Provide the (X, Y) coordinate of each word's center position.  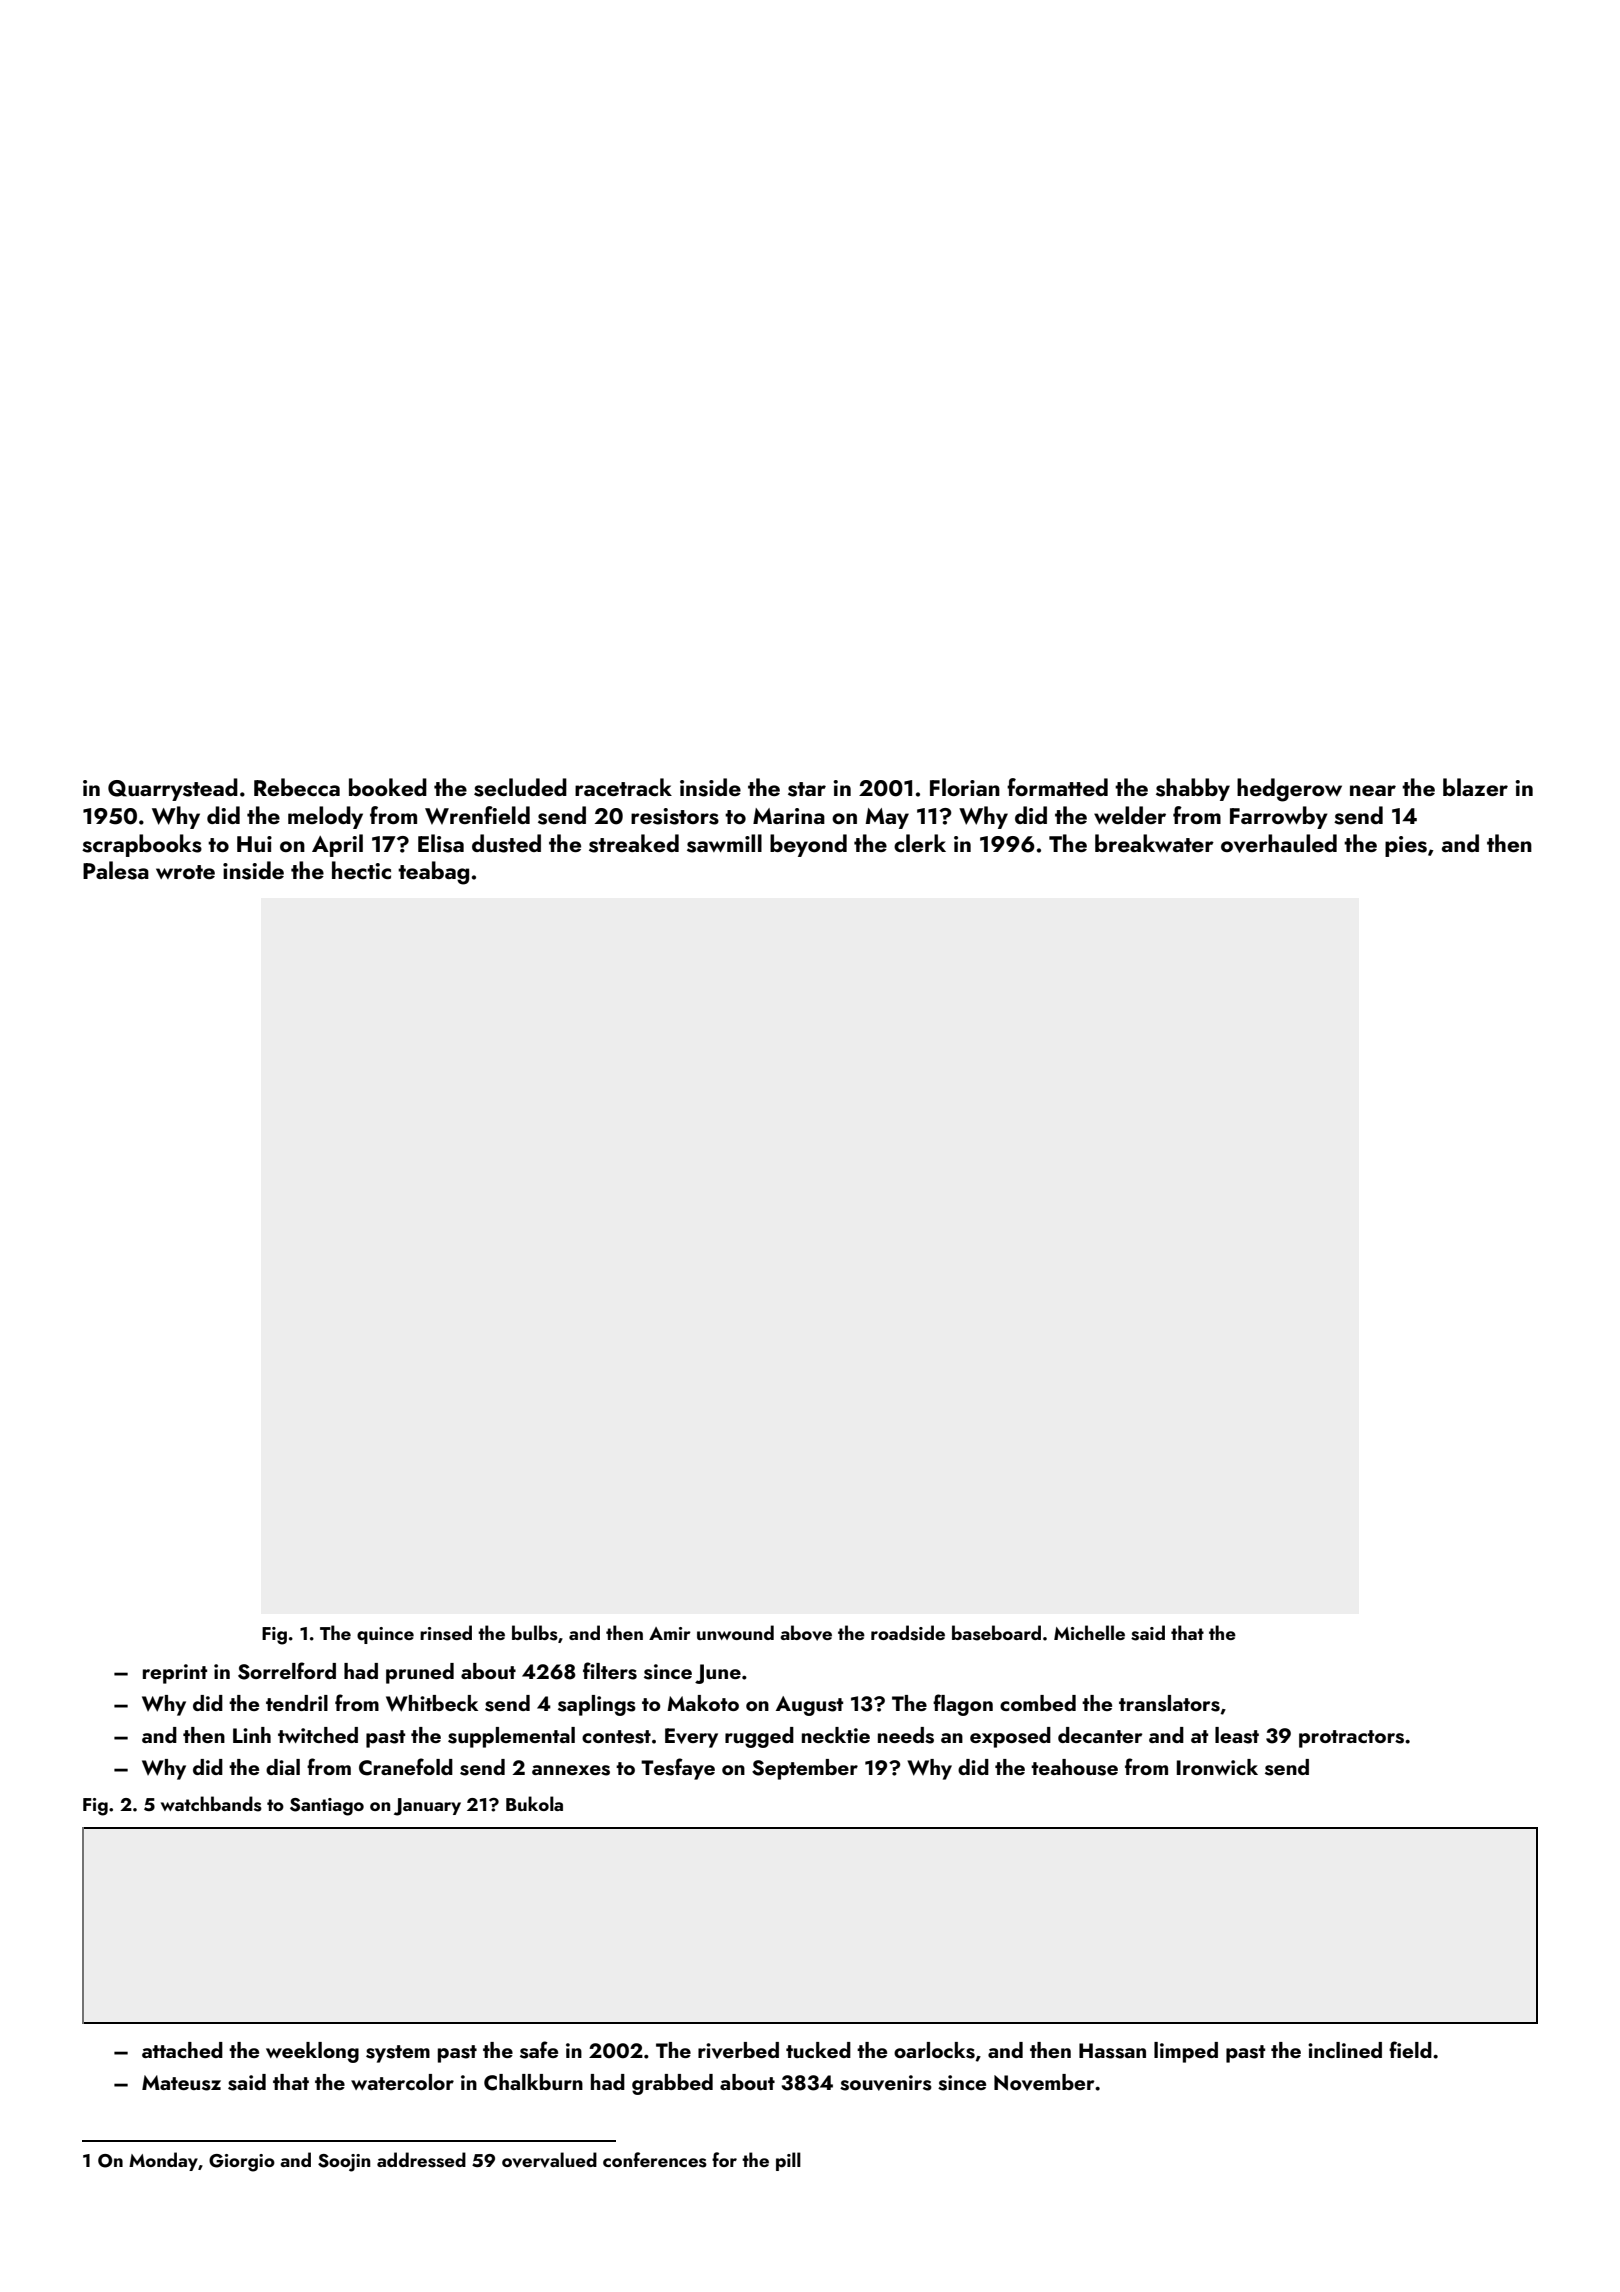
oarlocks (934, 2050)
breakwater (1154, 843)
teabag (433, 873)
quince (385, 1635)
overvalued (549, 2160)
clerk (920, 843)
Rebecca (297, 787)
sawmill (724, 843)
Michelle (1089, 1632)
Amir (670, 1633)
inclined (1345, 2050)
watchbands (211, 1804)
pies (1406, 846)
